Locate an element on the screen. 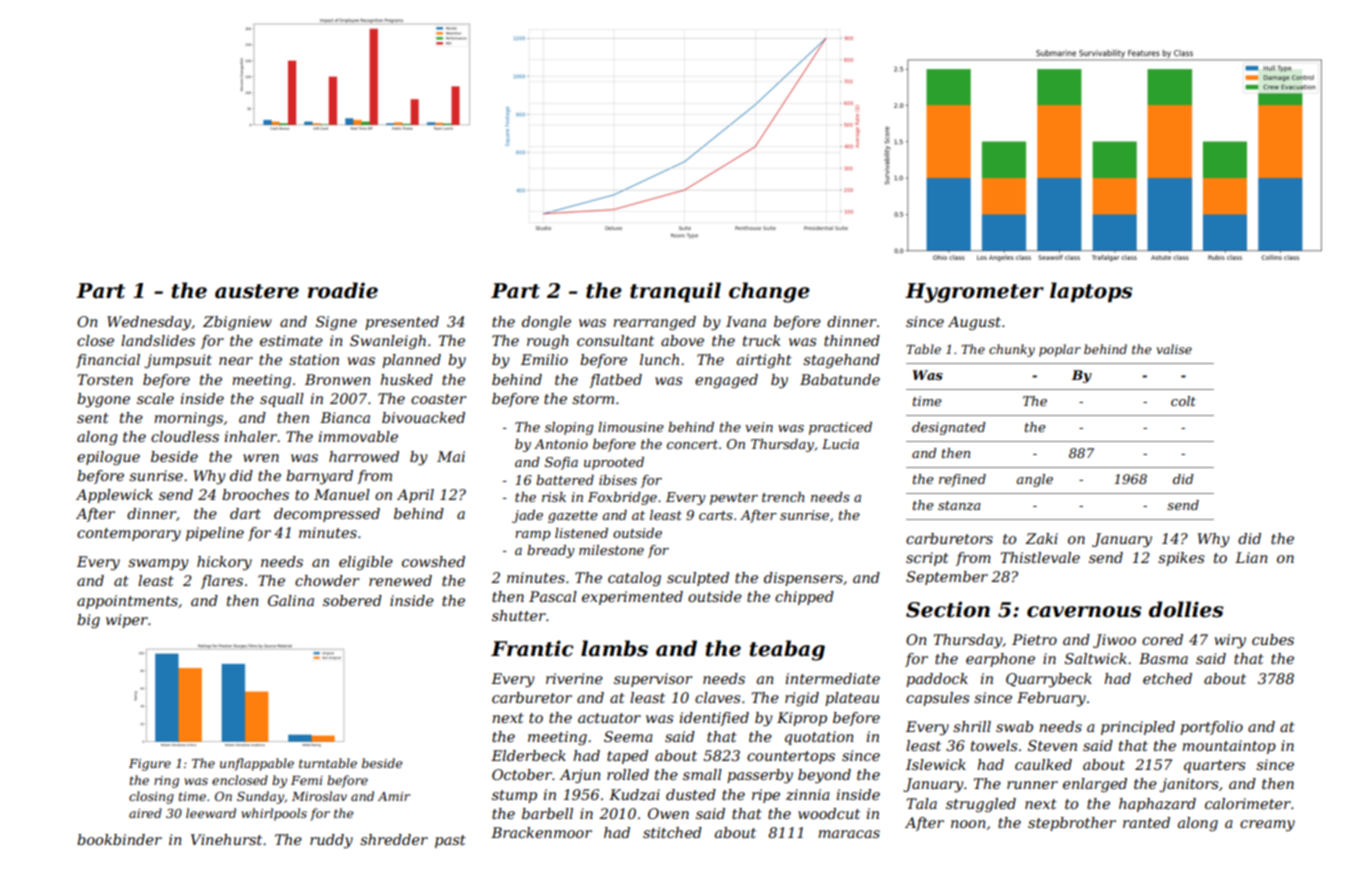 The image size is (1372, 887). ruddy is located at coordinates (331, 841).
